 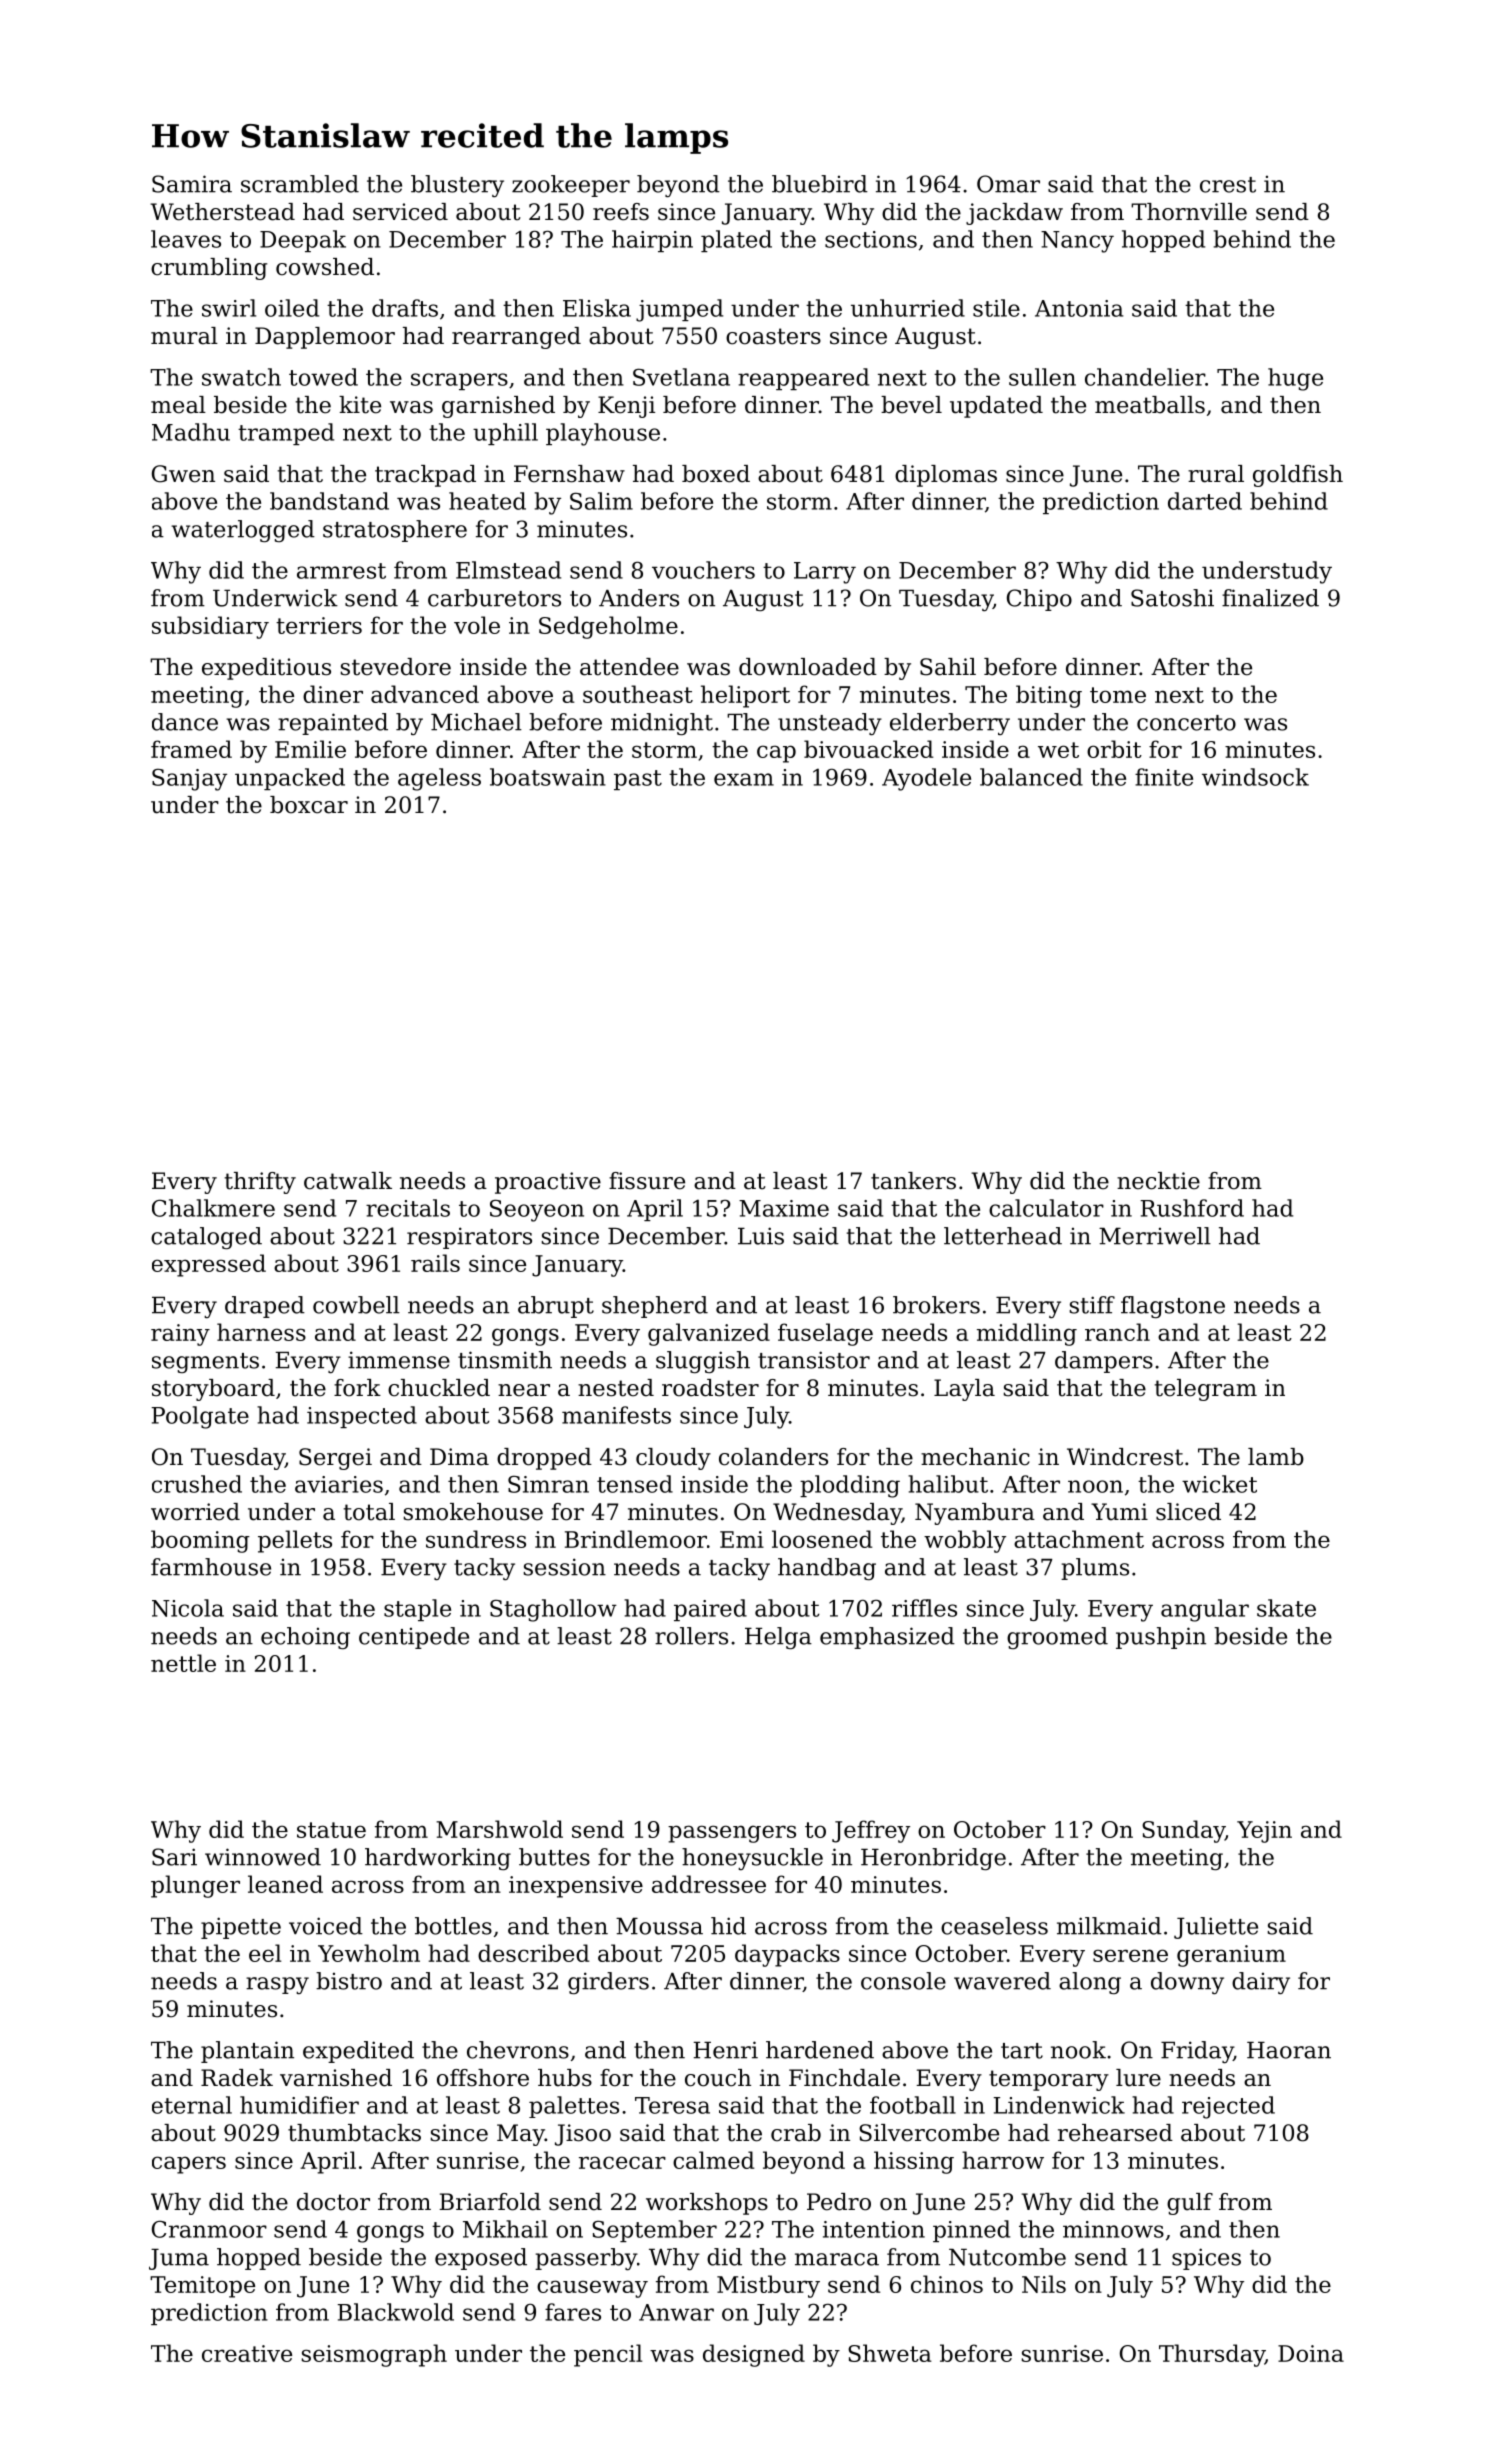 What do you see at coordinates (647, 1181) in the screenshot?
I see `fissure` at bounding box center [647, 1181].
